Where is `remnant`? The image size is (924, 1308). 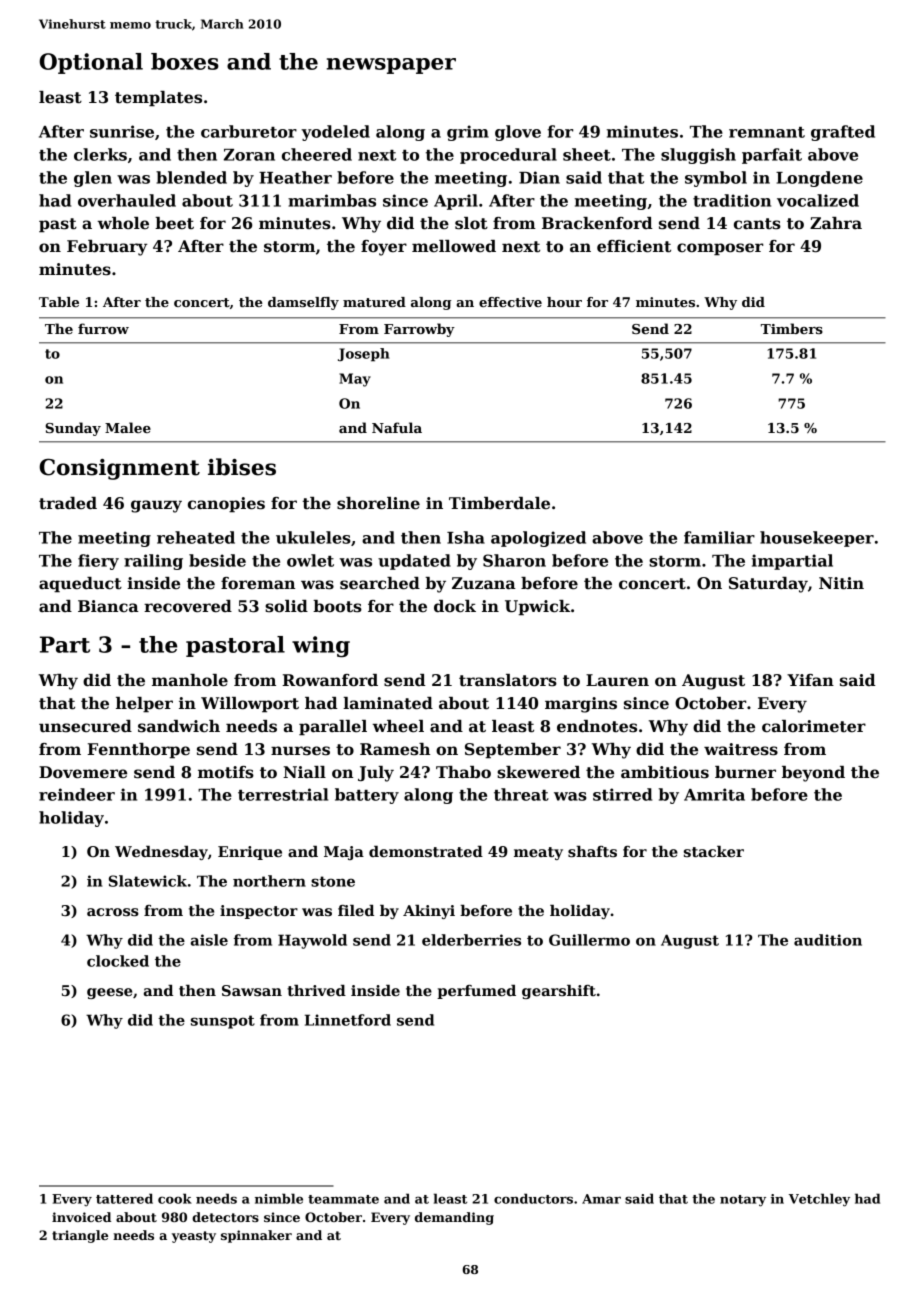
remnant is located at coordinates (767, 132).
